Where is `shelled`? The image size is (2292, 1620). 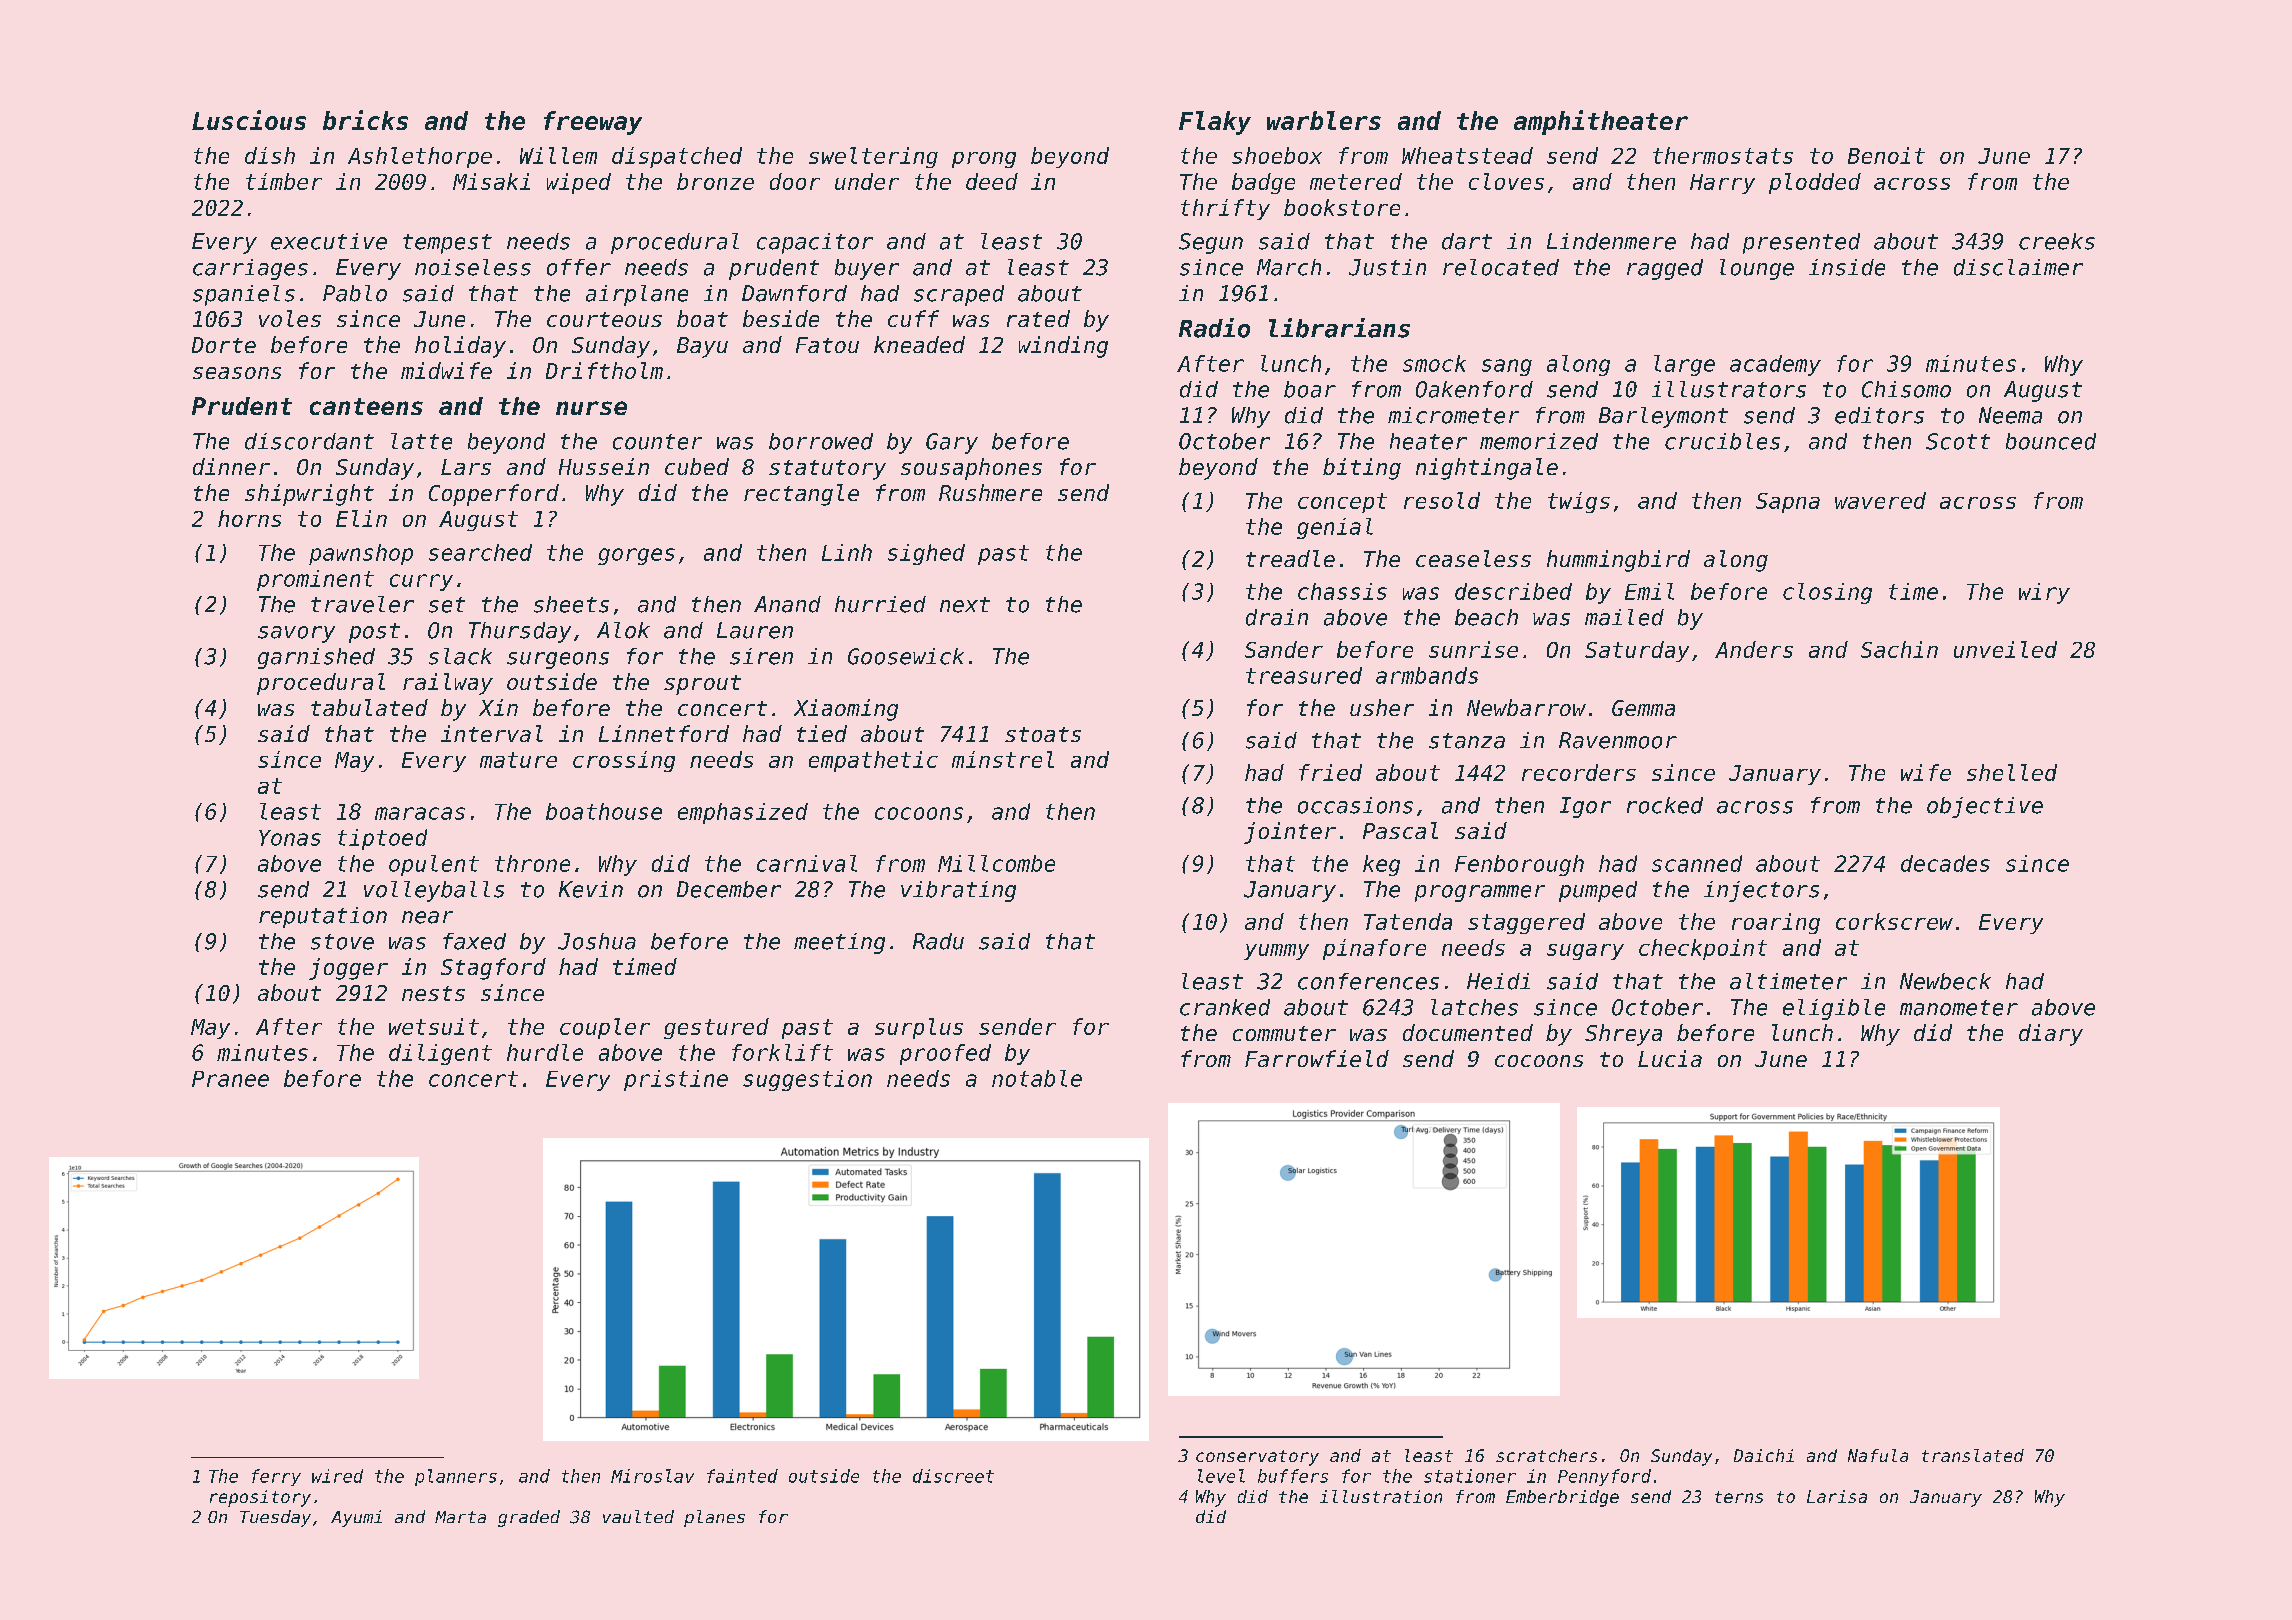
shelled is located at coordinates (2012, 772).
